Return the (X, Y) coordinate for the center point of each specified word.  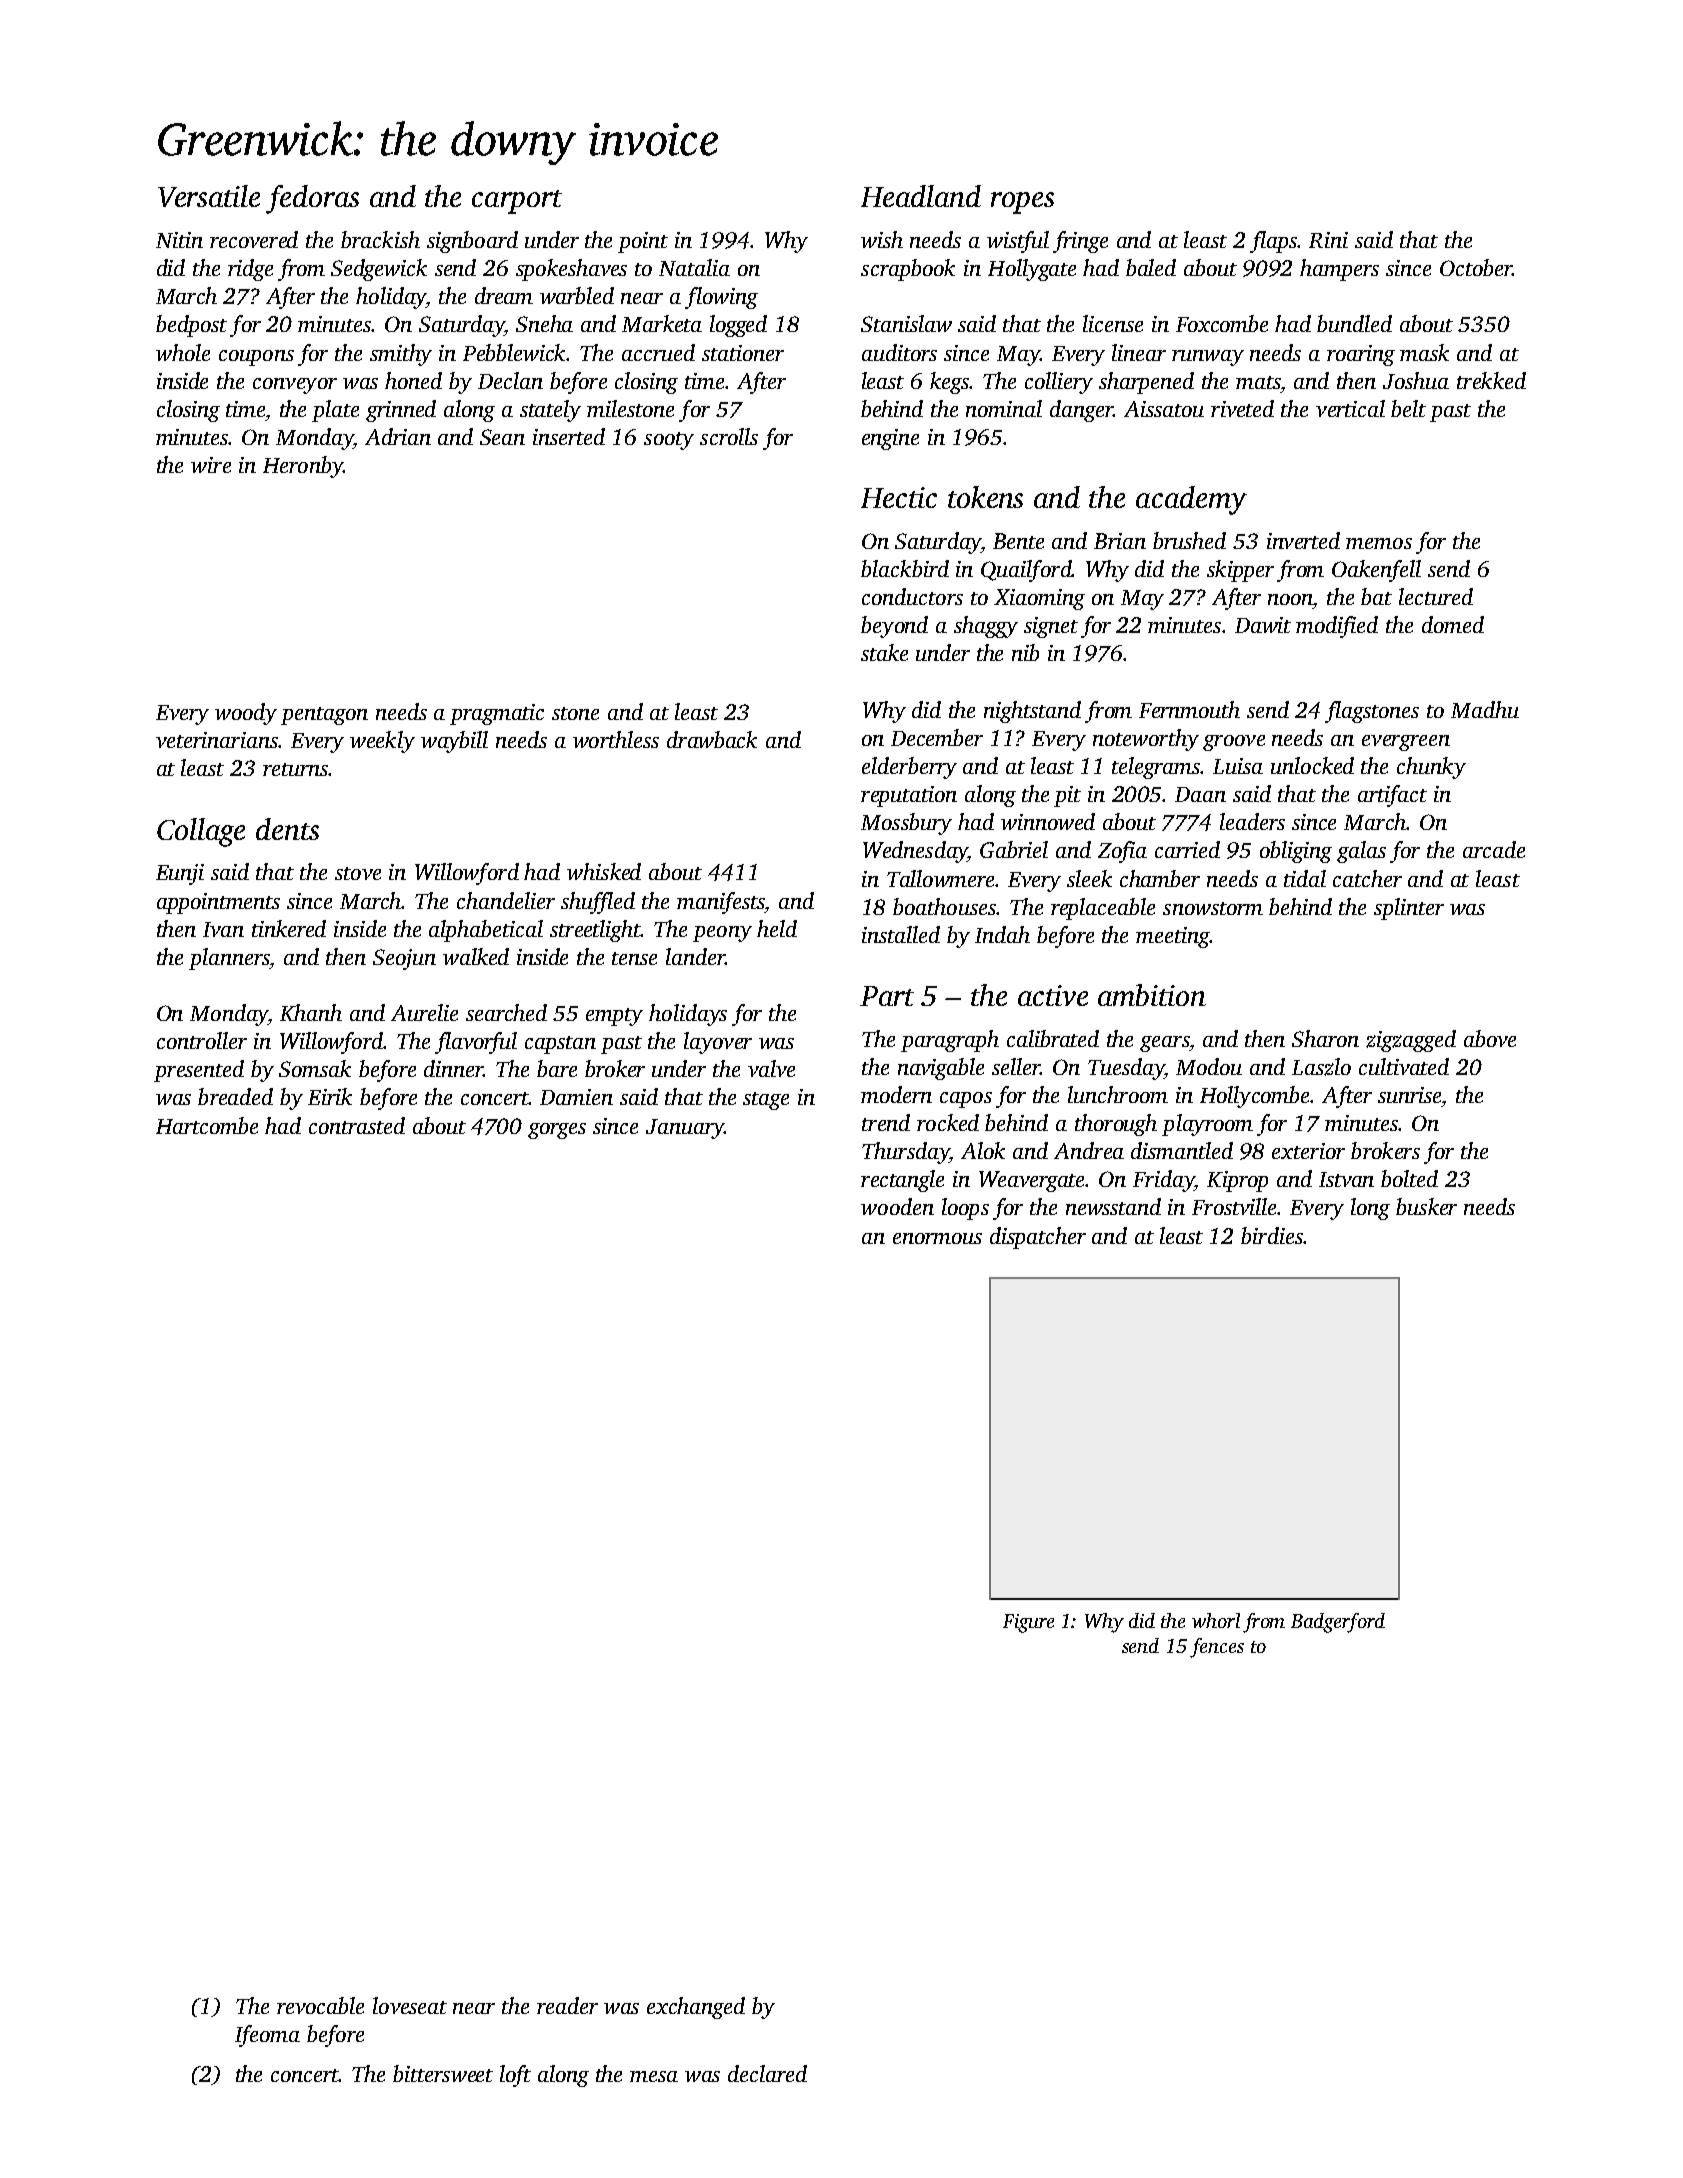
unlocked (1312, 765)
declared (767, 2073)
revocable (320, 2005)
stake (884, 652)
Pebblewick (515, 352)
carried (1187, 849)
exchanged (696, 2008)
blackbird (905, 568)
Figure (1028, 1623)
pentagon (324, 716)
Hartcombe (207, 1125)
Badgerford (1338, 1623)
